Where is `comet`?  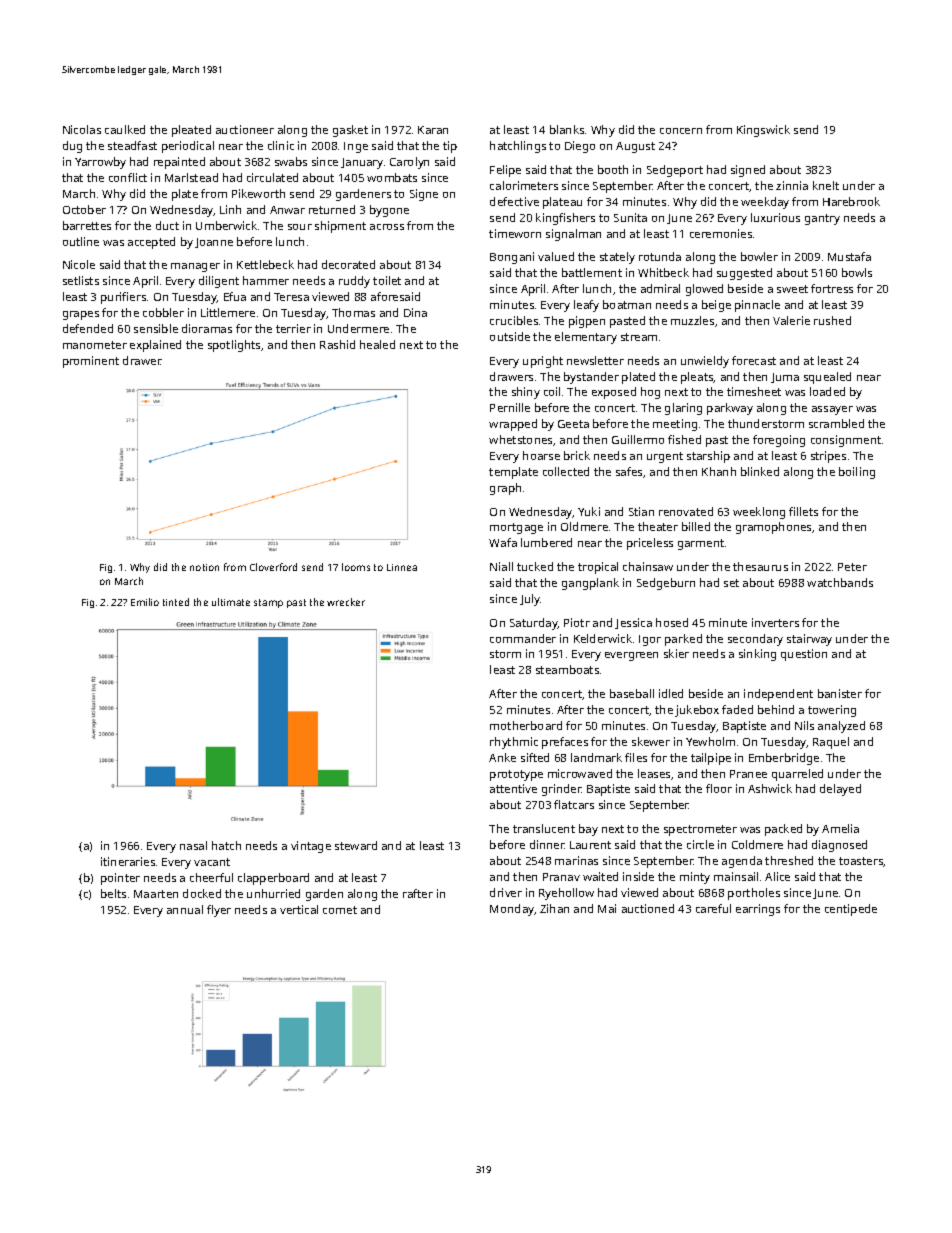
comet is located at coordinates (340, 910).
